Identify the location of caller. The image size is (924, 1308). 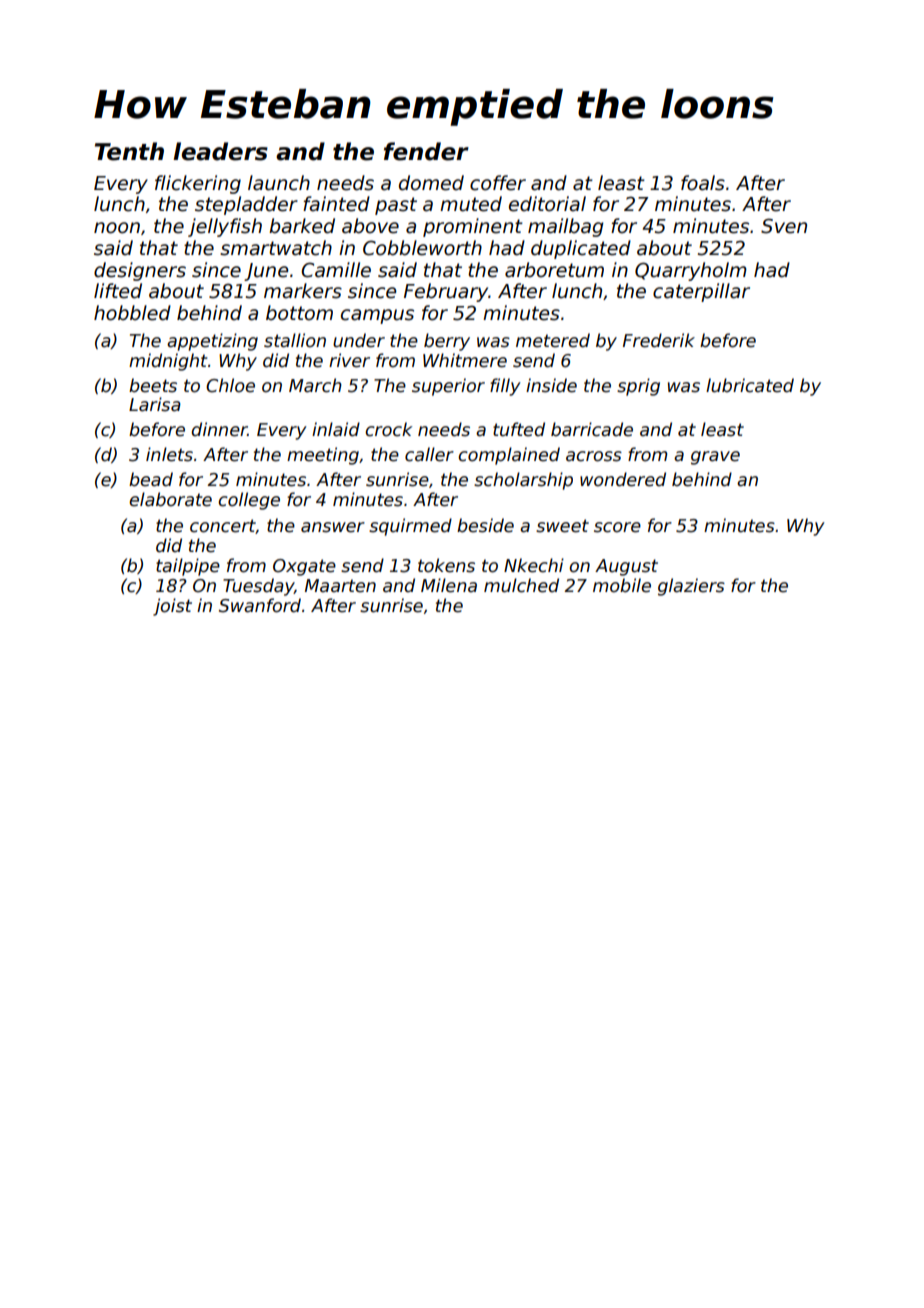
(429, 454).
